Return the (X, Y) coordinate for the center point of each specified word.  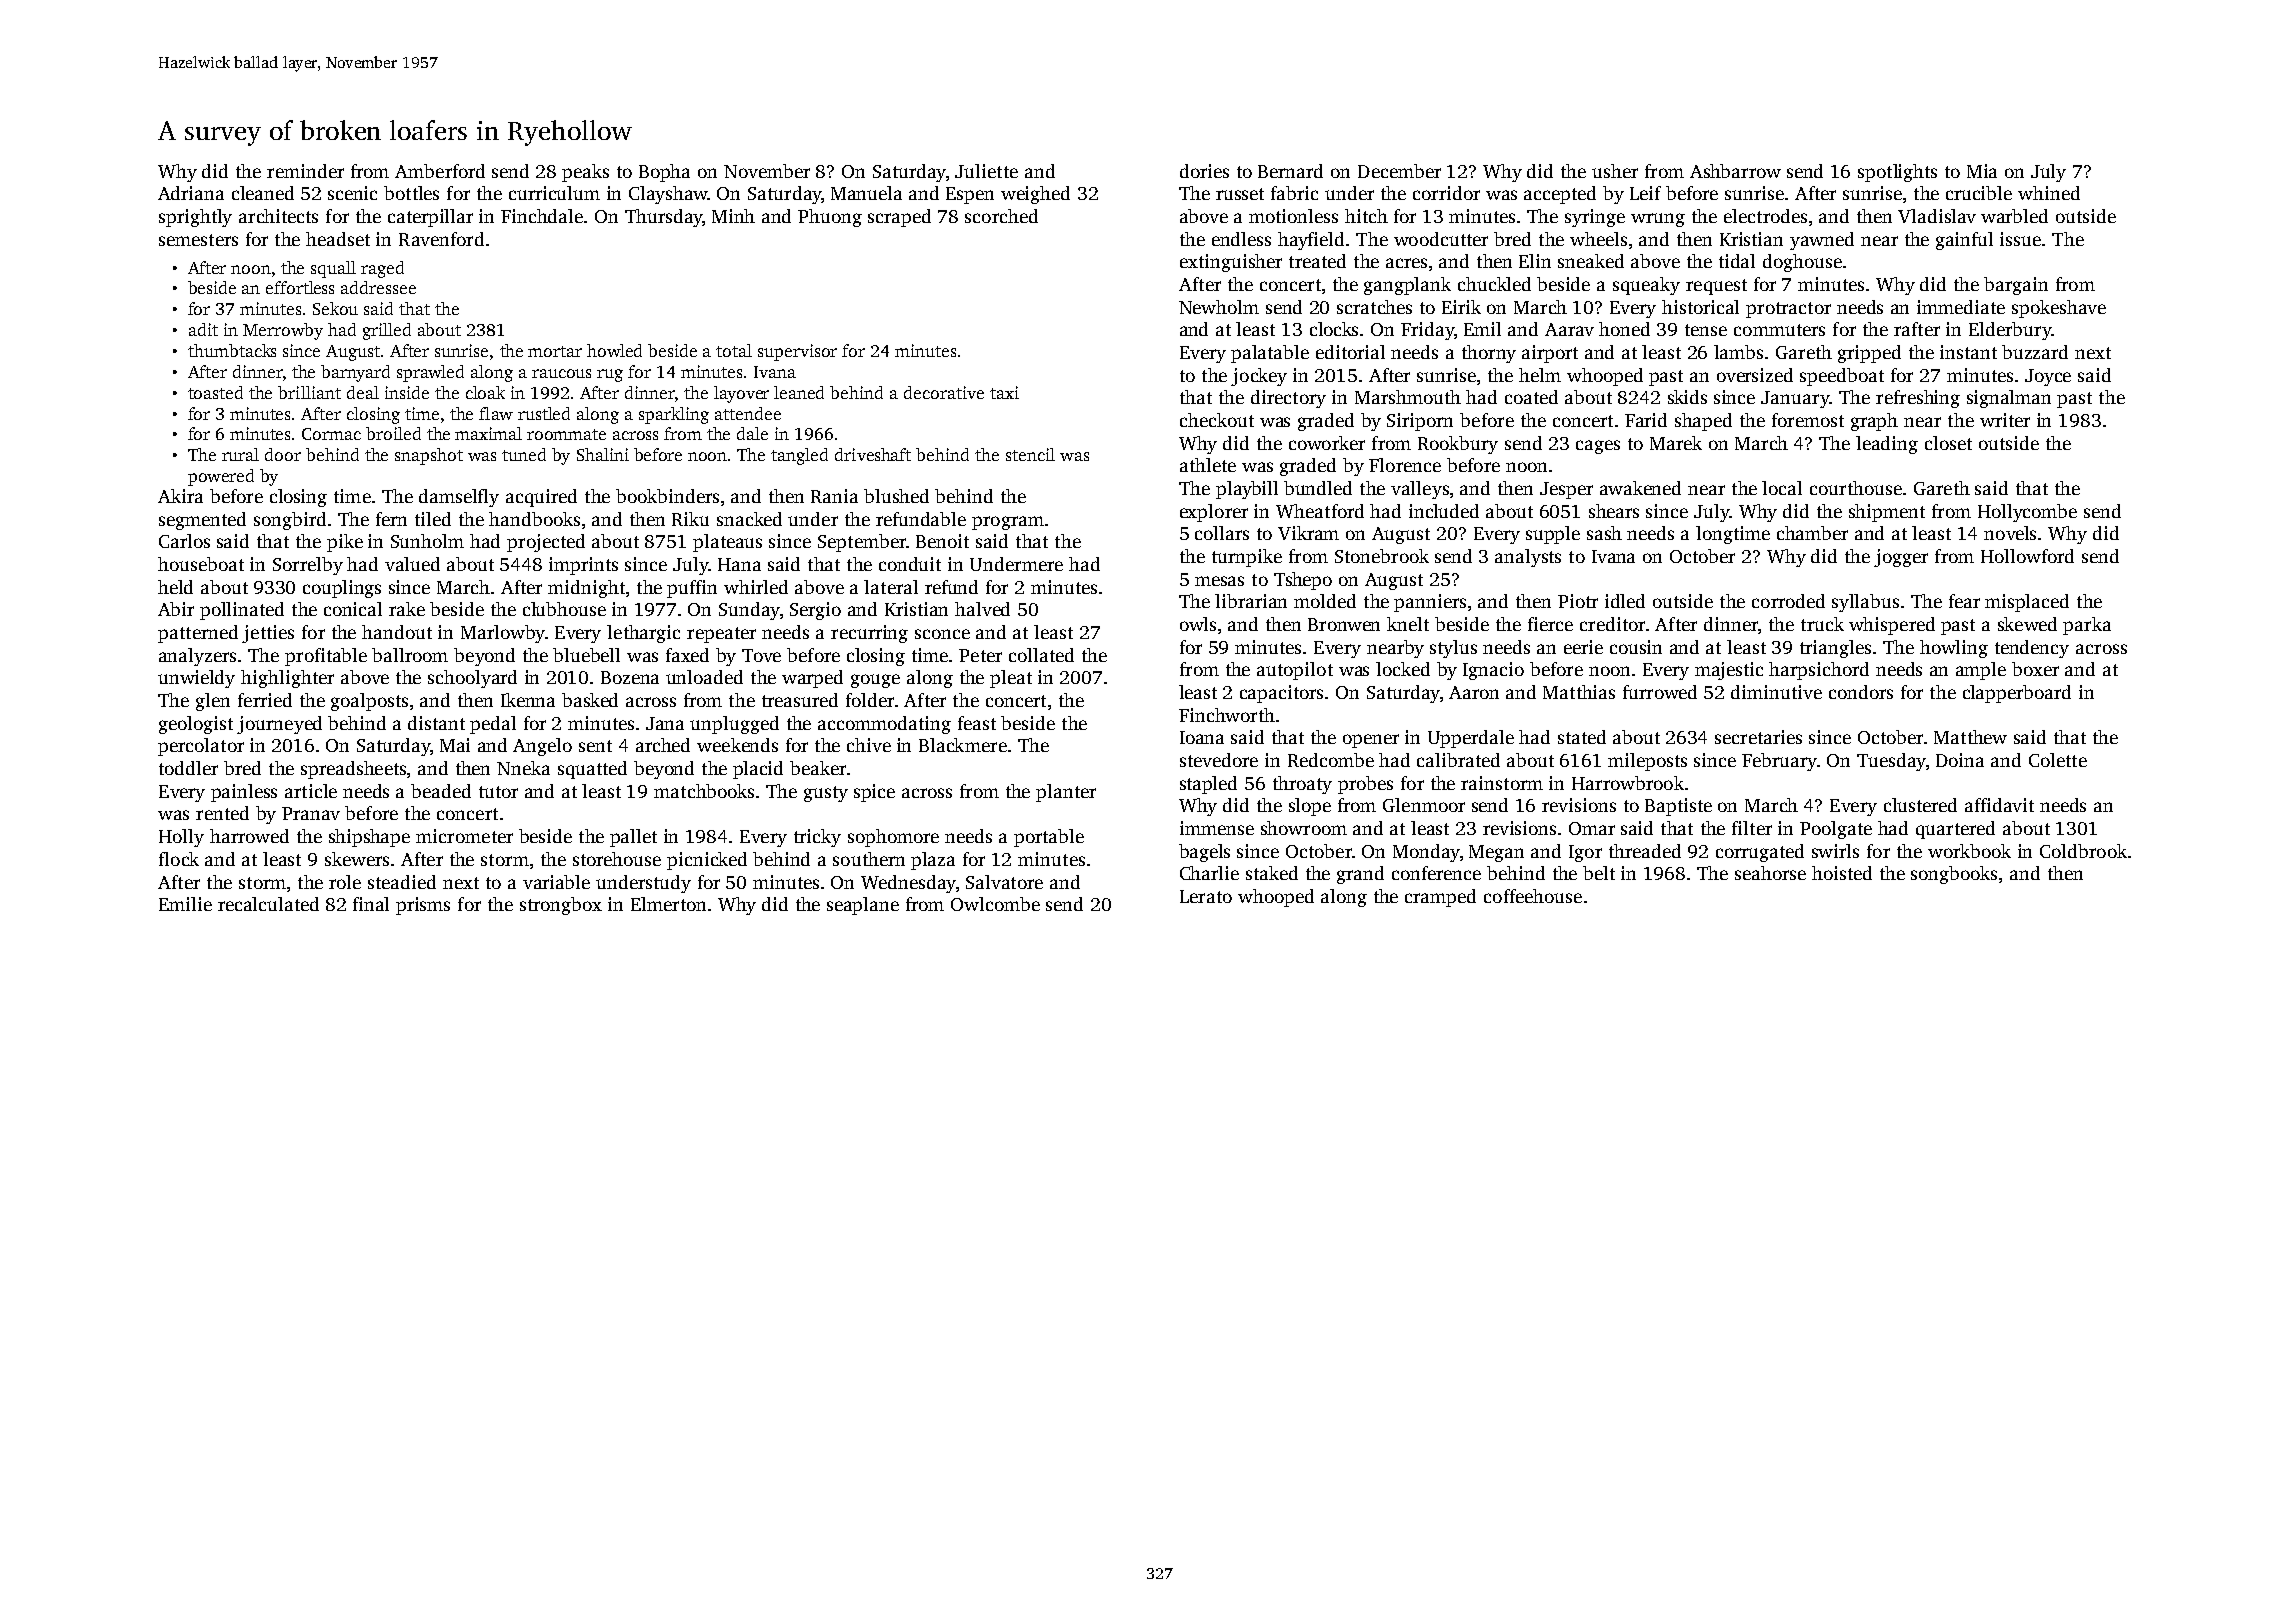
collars (1222, 533)
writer (2005, 420)
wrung (1658, 220)
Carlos (184, 541)
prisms (423, 906)
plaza (933, 861)
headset (338, 239)
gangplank (1407, 286)
